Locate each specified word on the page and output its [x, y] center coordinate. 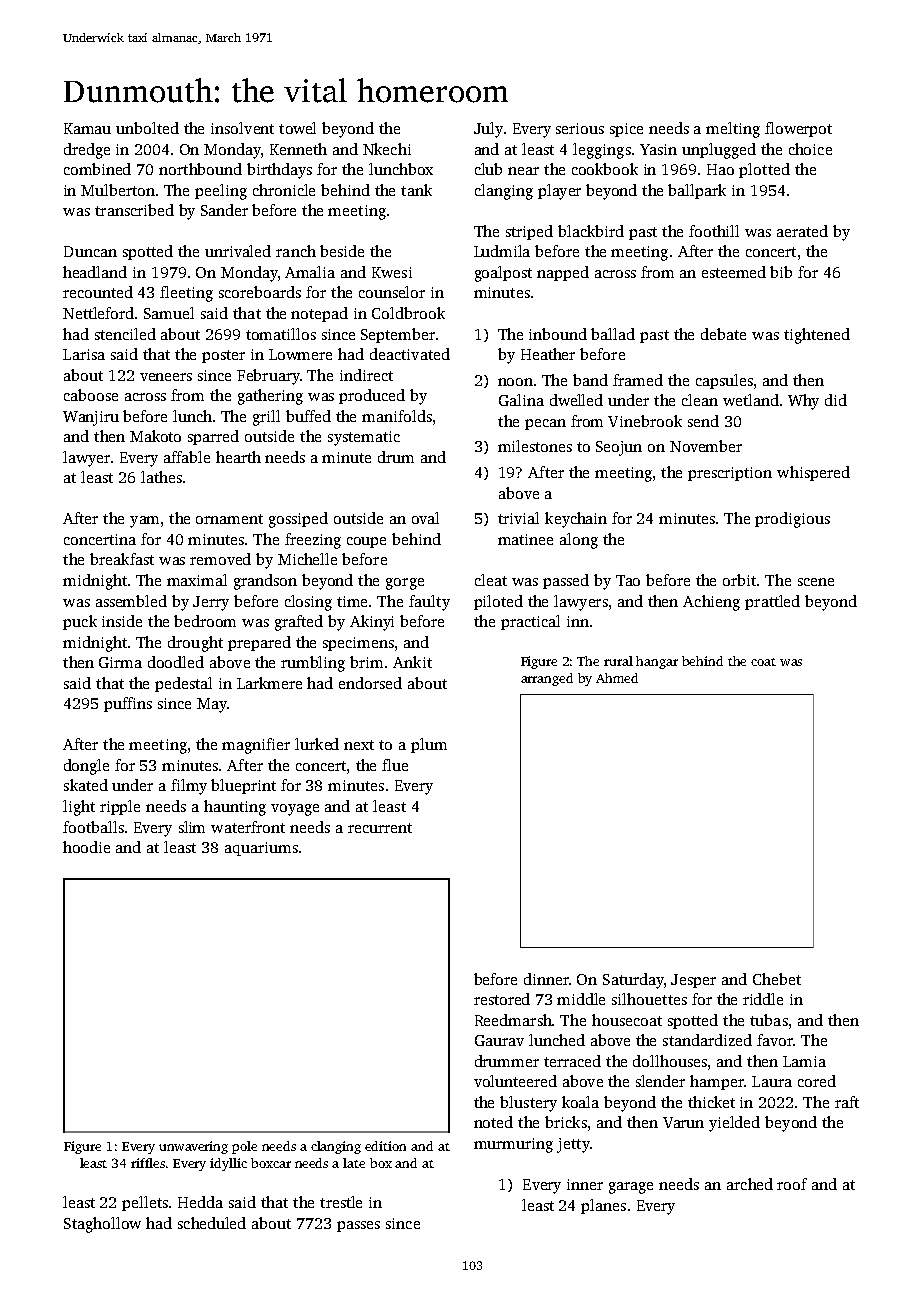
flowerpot [798, 129]
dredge [87, 151]
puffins [128, 704]
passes [358, 1226]
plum [429, 745]
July [488, 130]
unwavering [193, 1147]
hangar [657, 662]
